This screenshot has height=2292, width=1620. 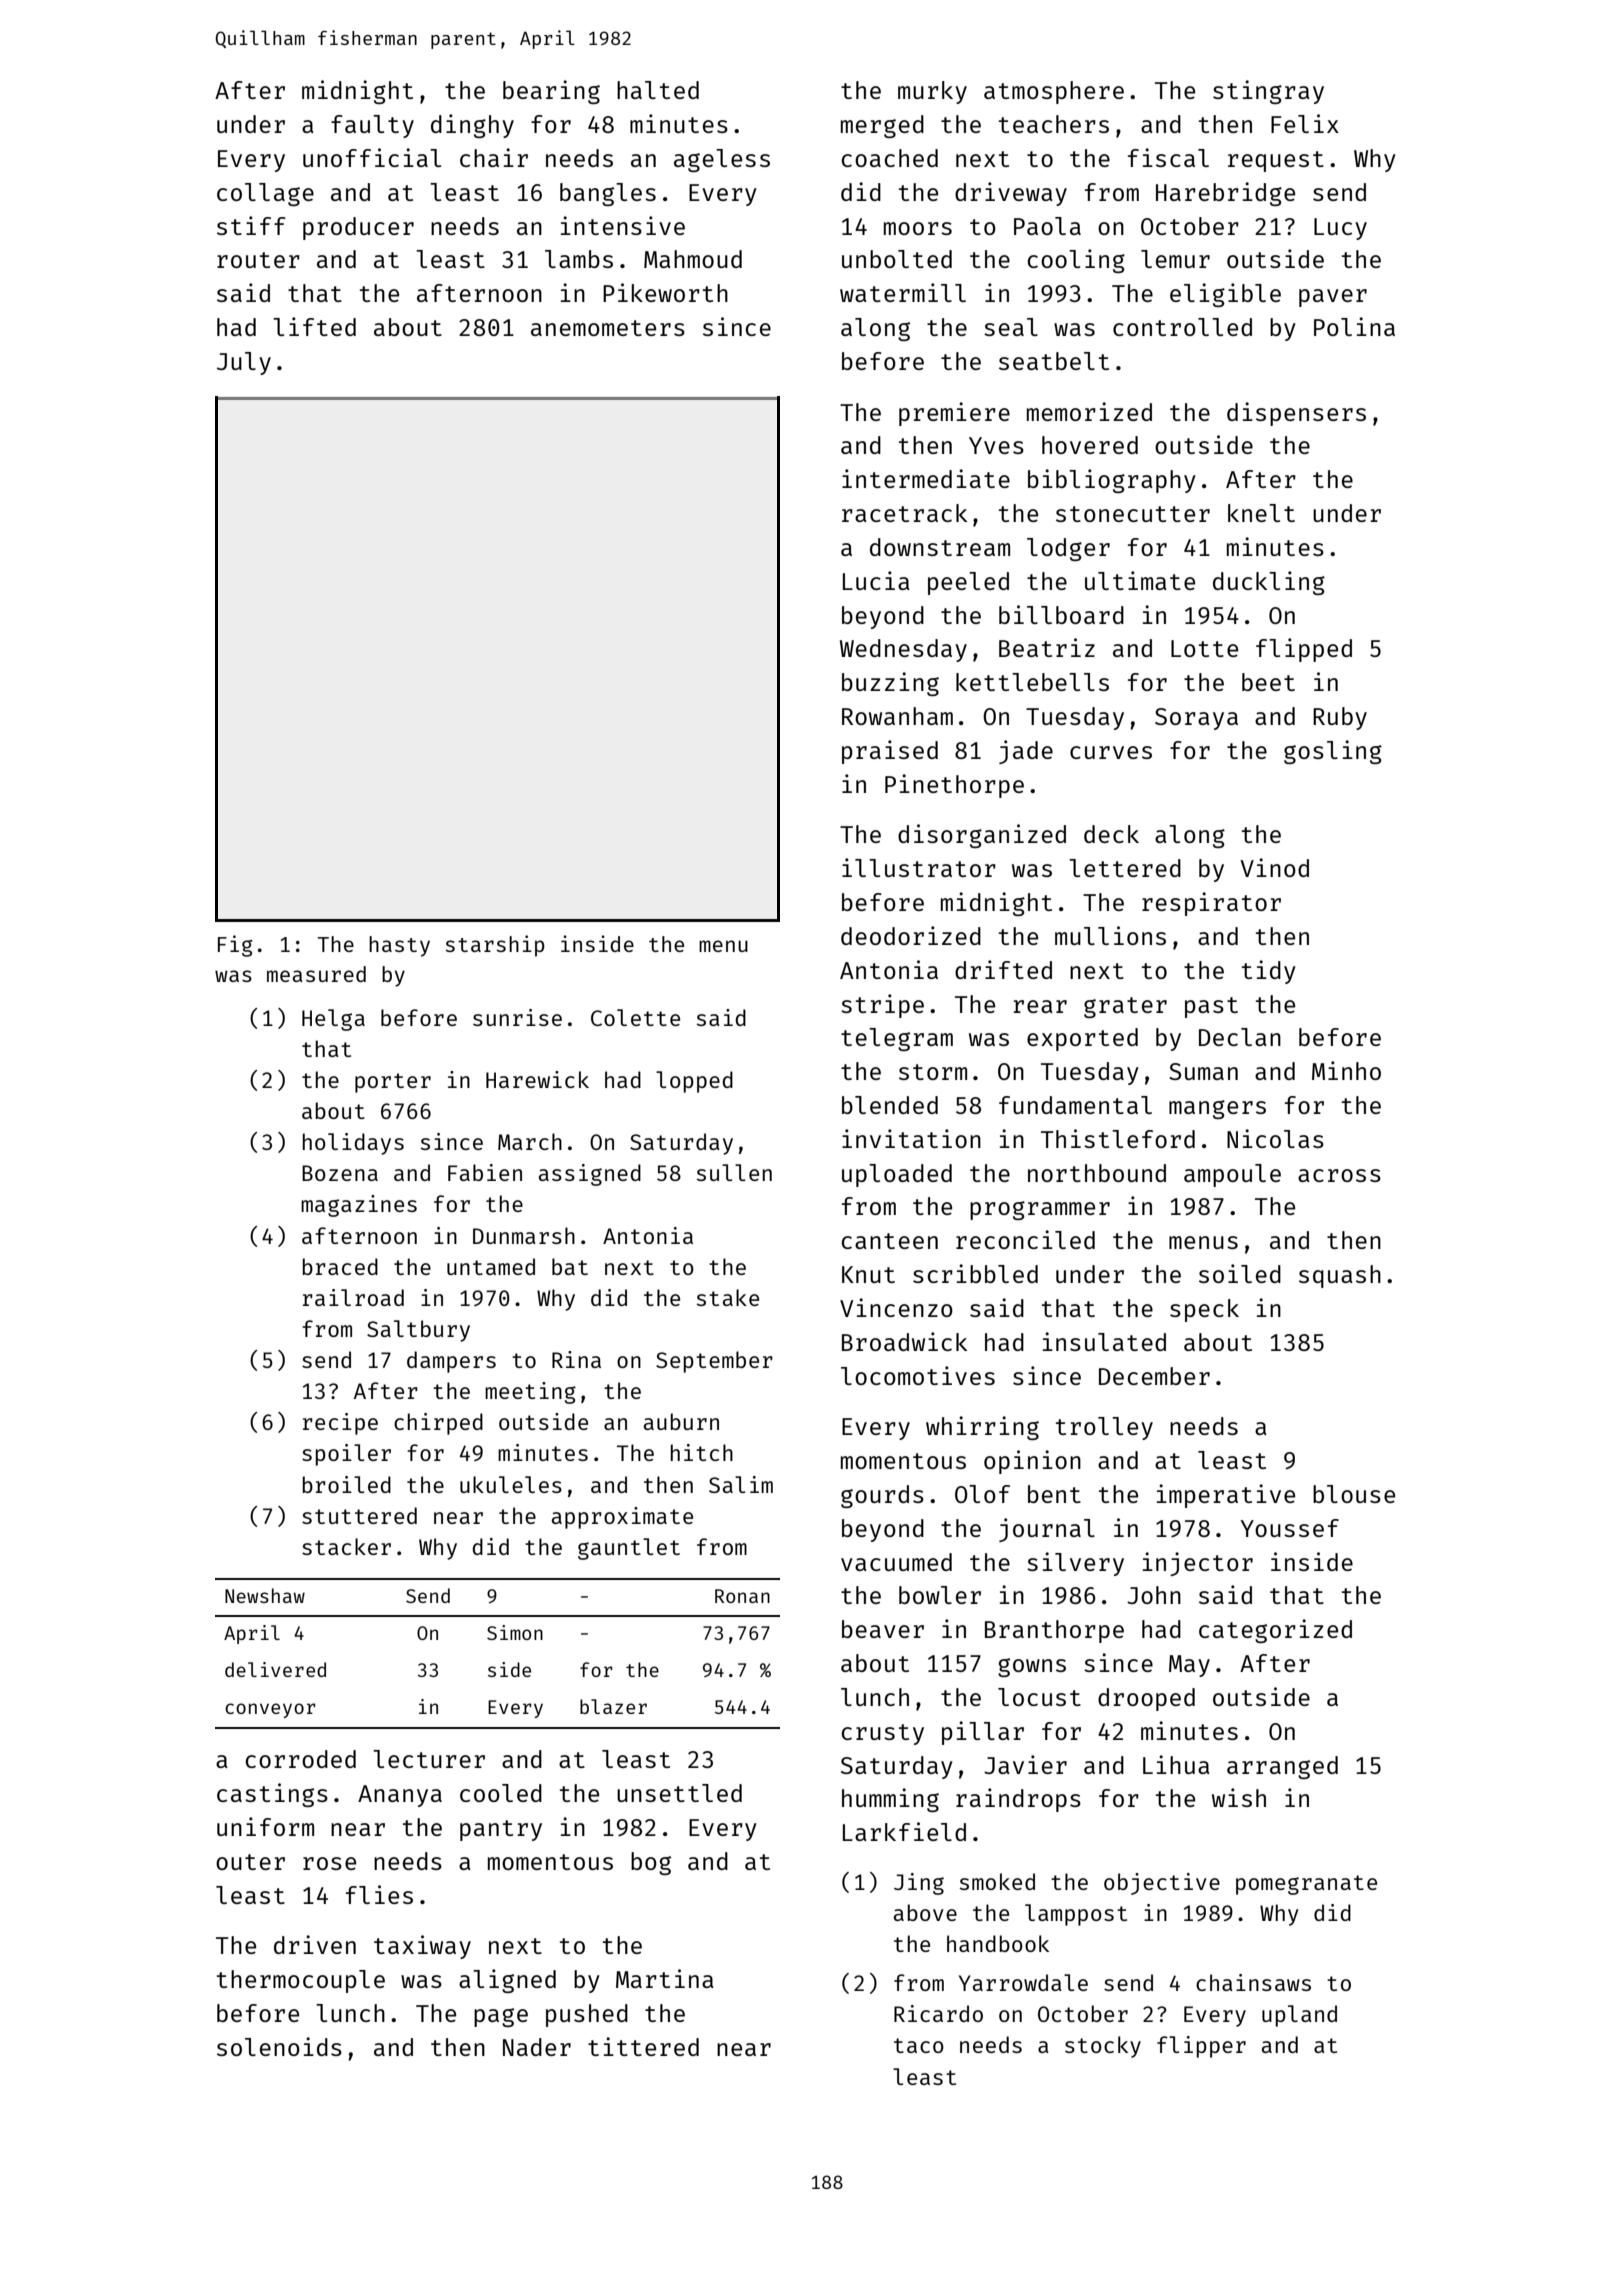 What do you see at coordinates (551, 92) in the screenshot?
I see `bearing` at bounding box center [551, 92].
